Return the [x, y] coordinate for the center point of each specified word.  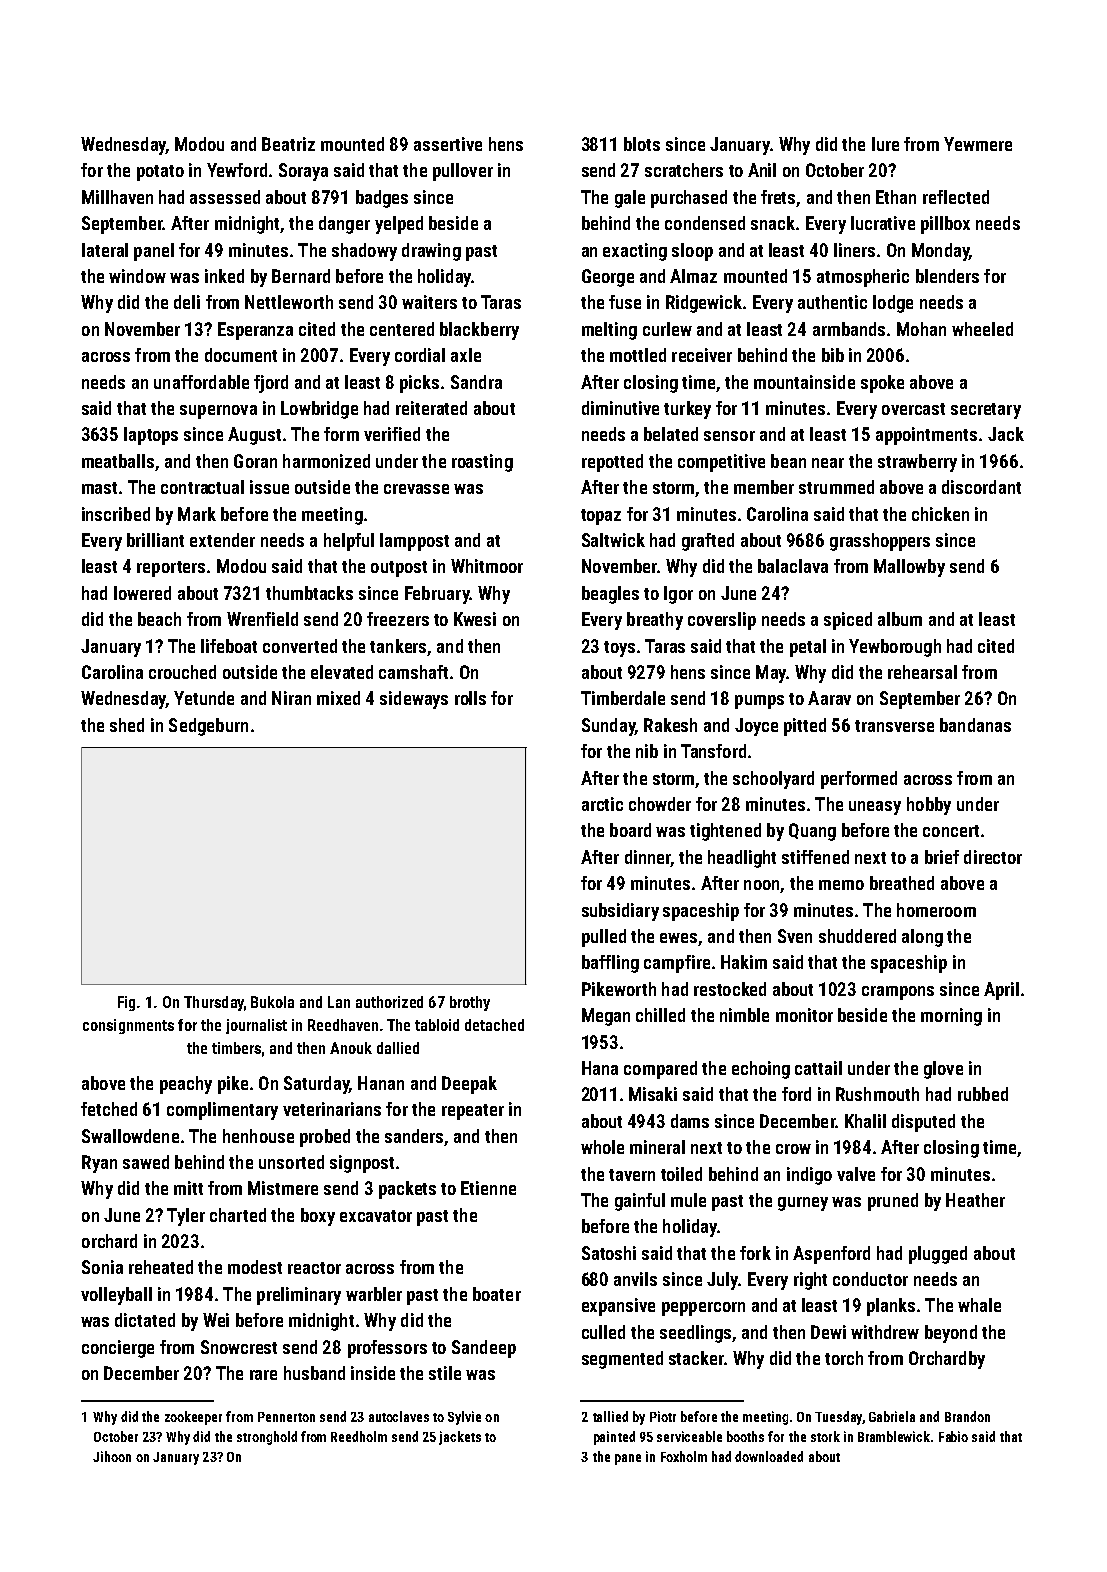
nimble [744, 1015]
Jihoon [112, 1456]
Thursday [214, 1003]
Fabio [953, 1436]
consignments [128, 1026]
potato [160, 173]
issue [269, 487]
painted [614, 1438]
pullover [463, 172]
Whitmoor [487, 566]
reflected [956, 197]
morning [951, 1017]
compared [660, 1070]
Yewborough [895, 648]
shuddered [857, 936]
